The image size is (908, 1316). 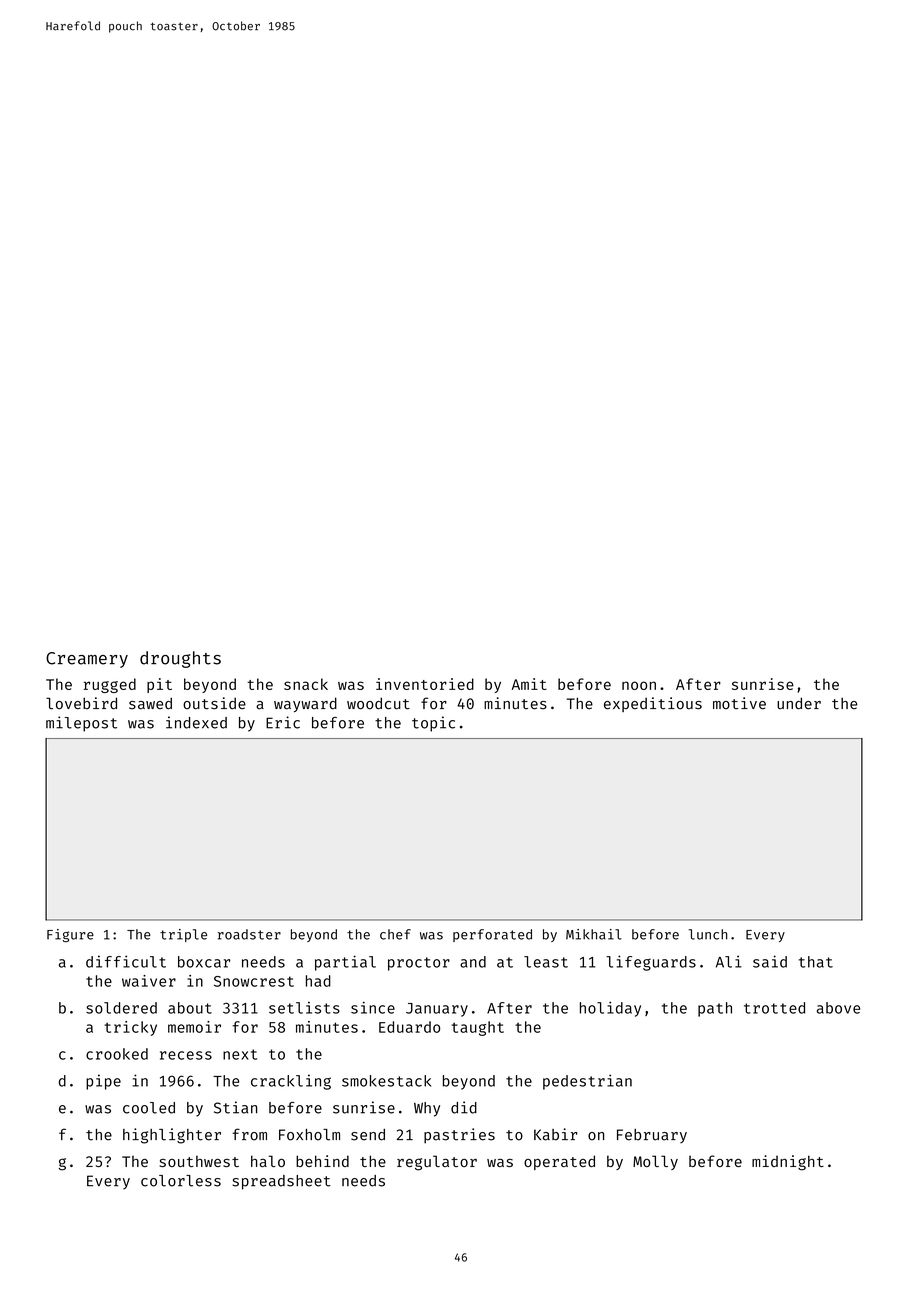 What do you see at coordinates (181, 1181) in the screenshot?
I see `colorless` at bounding box center [181, 1181].
